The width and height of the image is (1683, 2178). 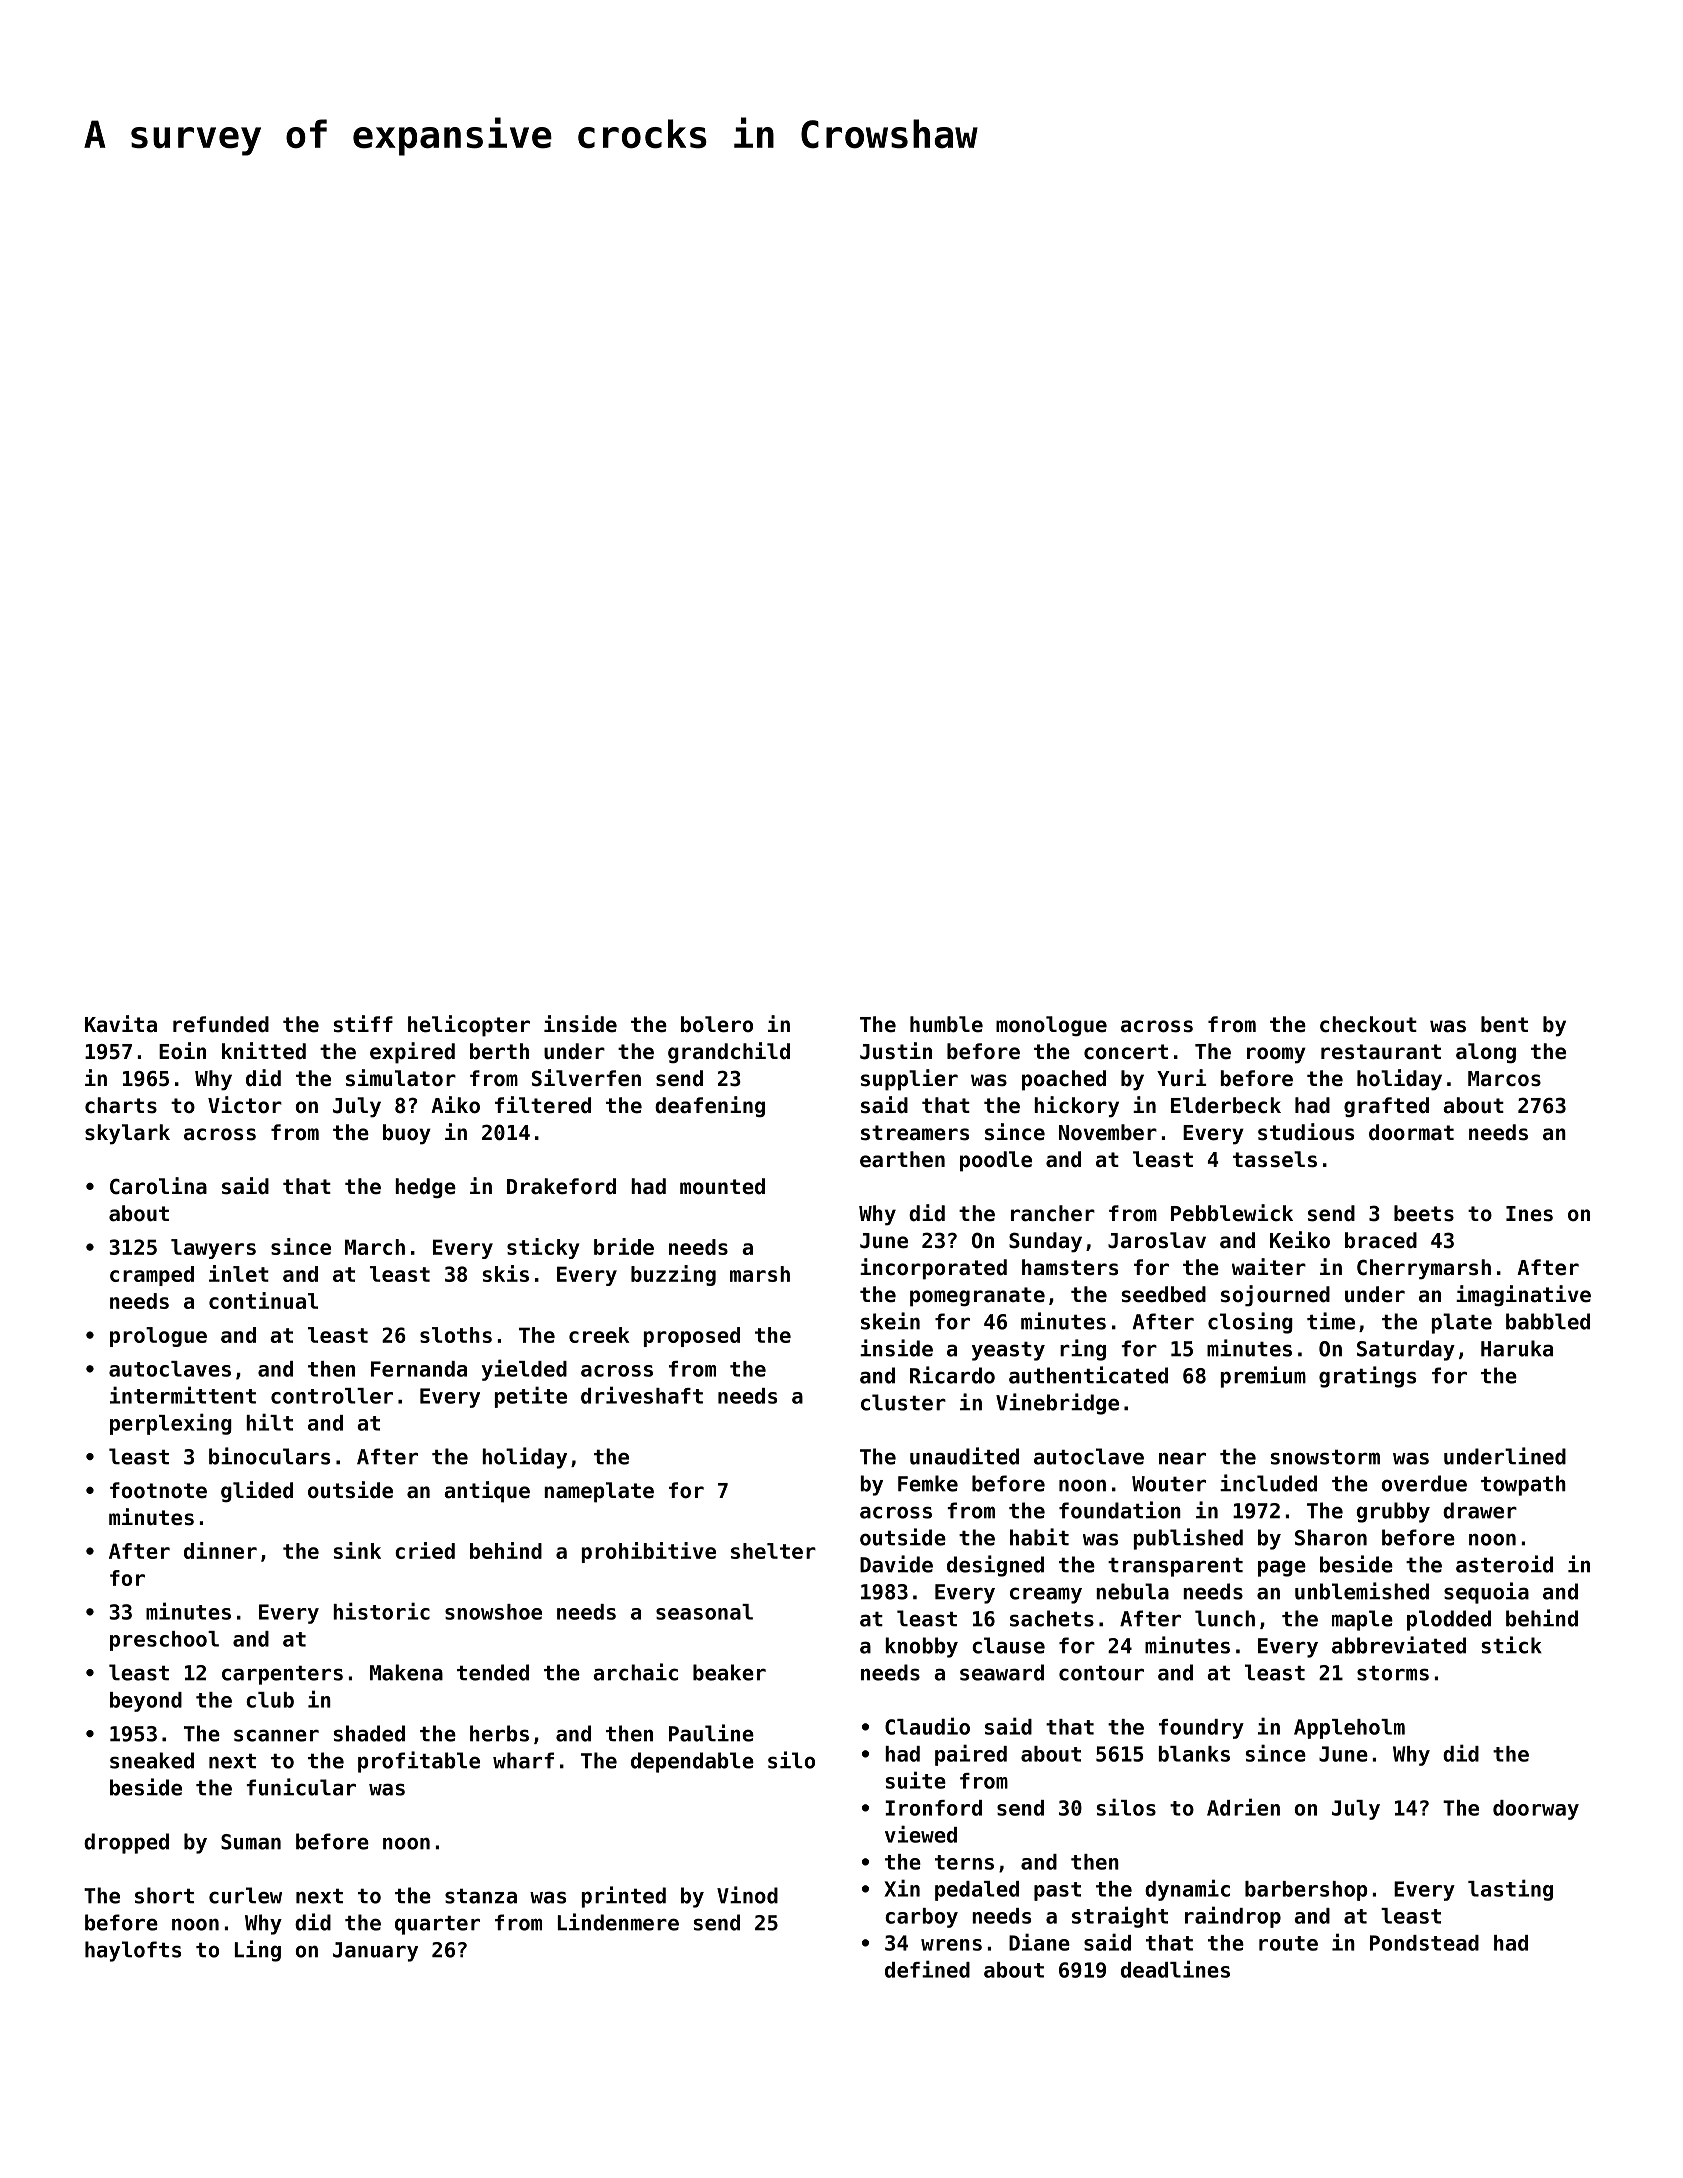 I want to click on Haruka, so click(x=1517, y=1348).
